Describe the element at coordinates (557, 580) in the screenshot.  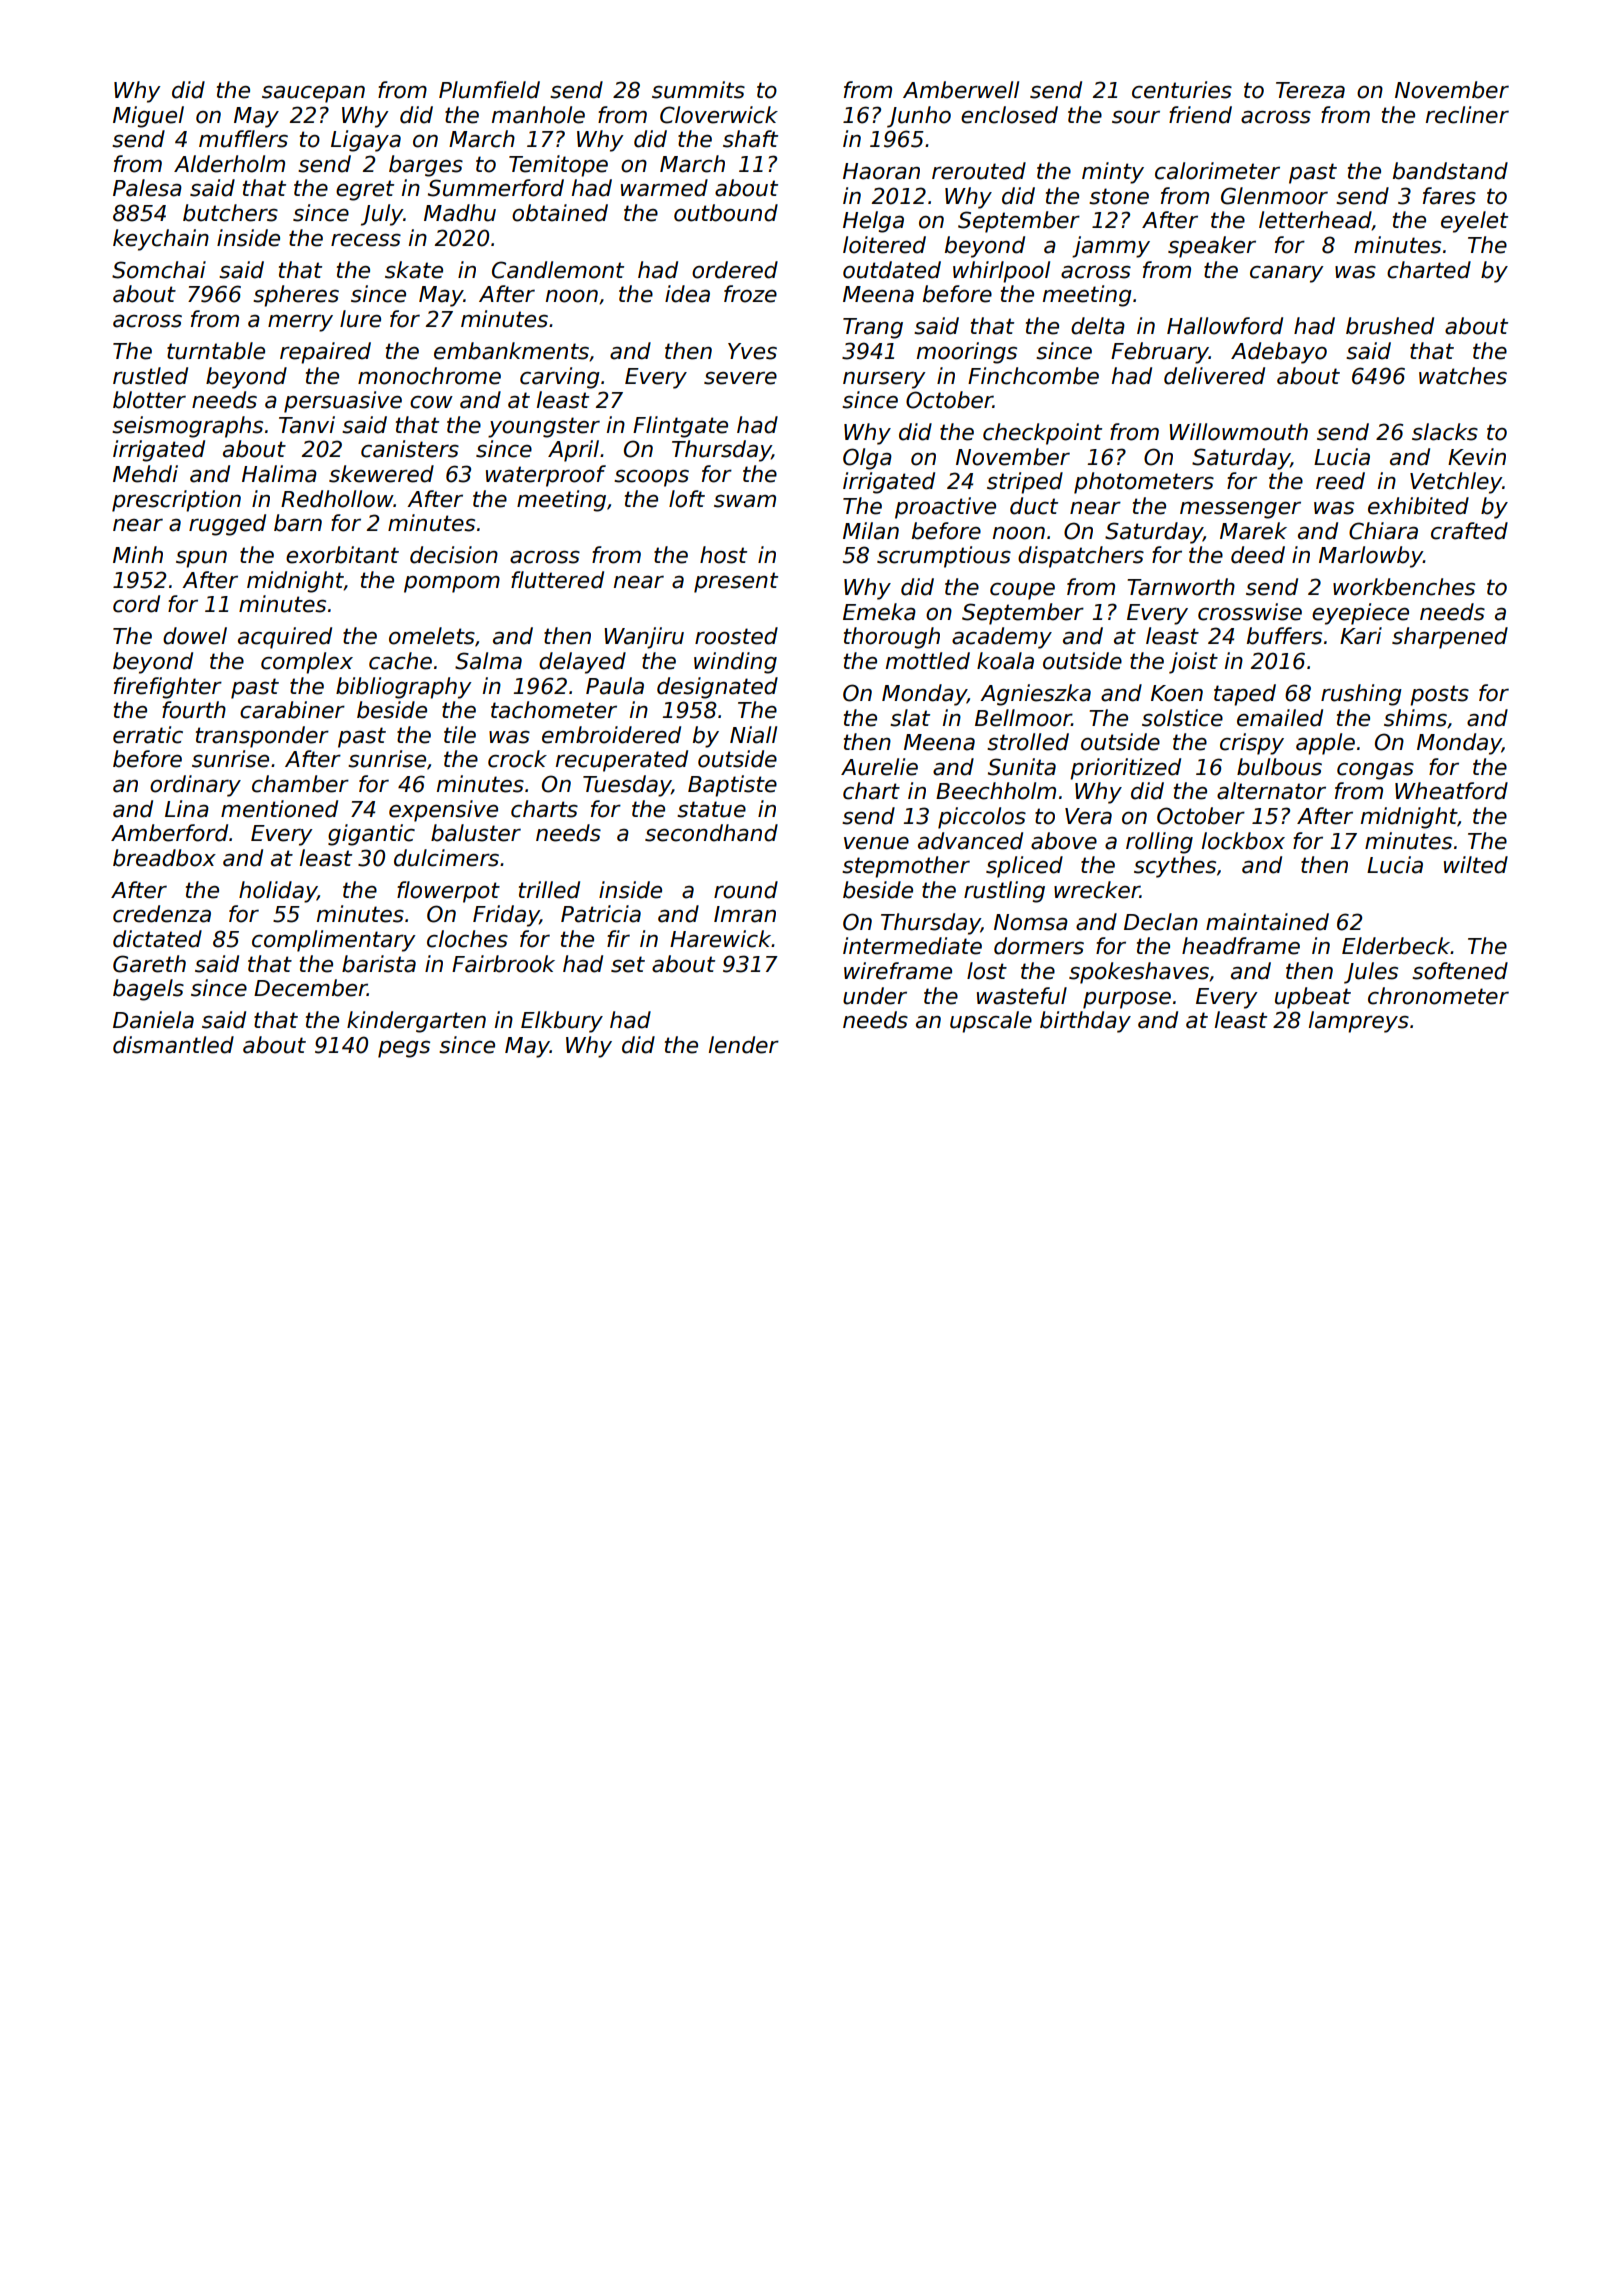
I see `fluttered` at that location.
